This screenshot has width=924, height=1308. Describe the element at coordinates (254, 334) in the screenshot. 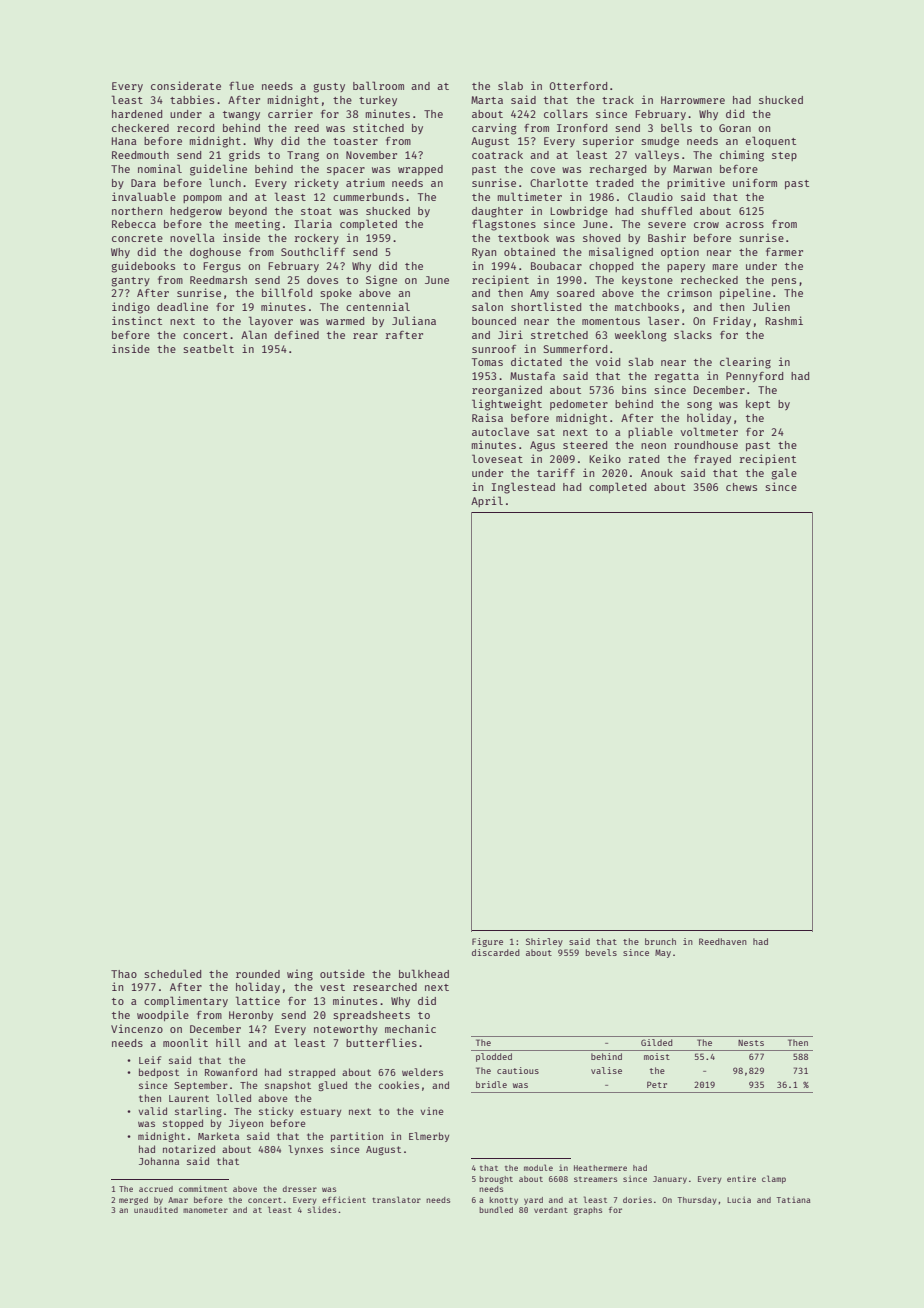

I see `Alan` at that location.
